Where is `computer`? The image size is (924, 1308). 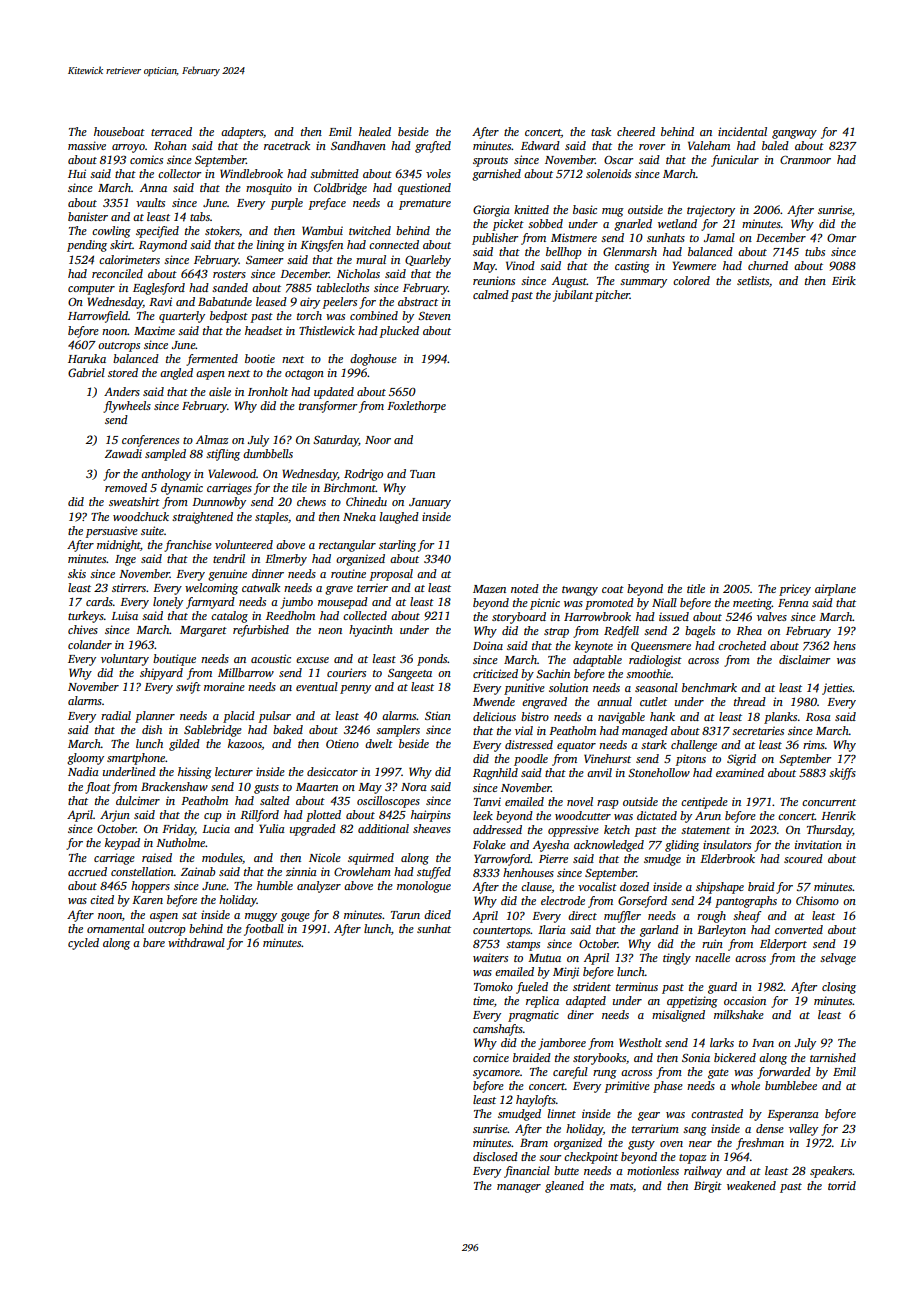
computer is located at coordinates (91, 290).
